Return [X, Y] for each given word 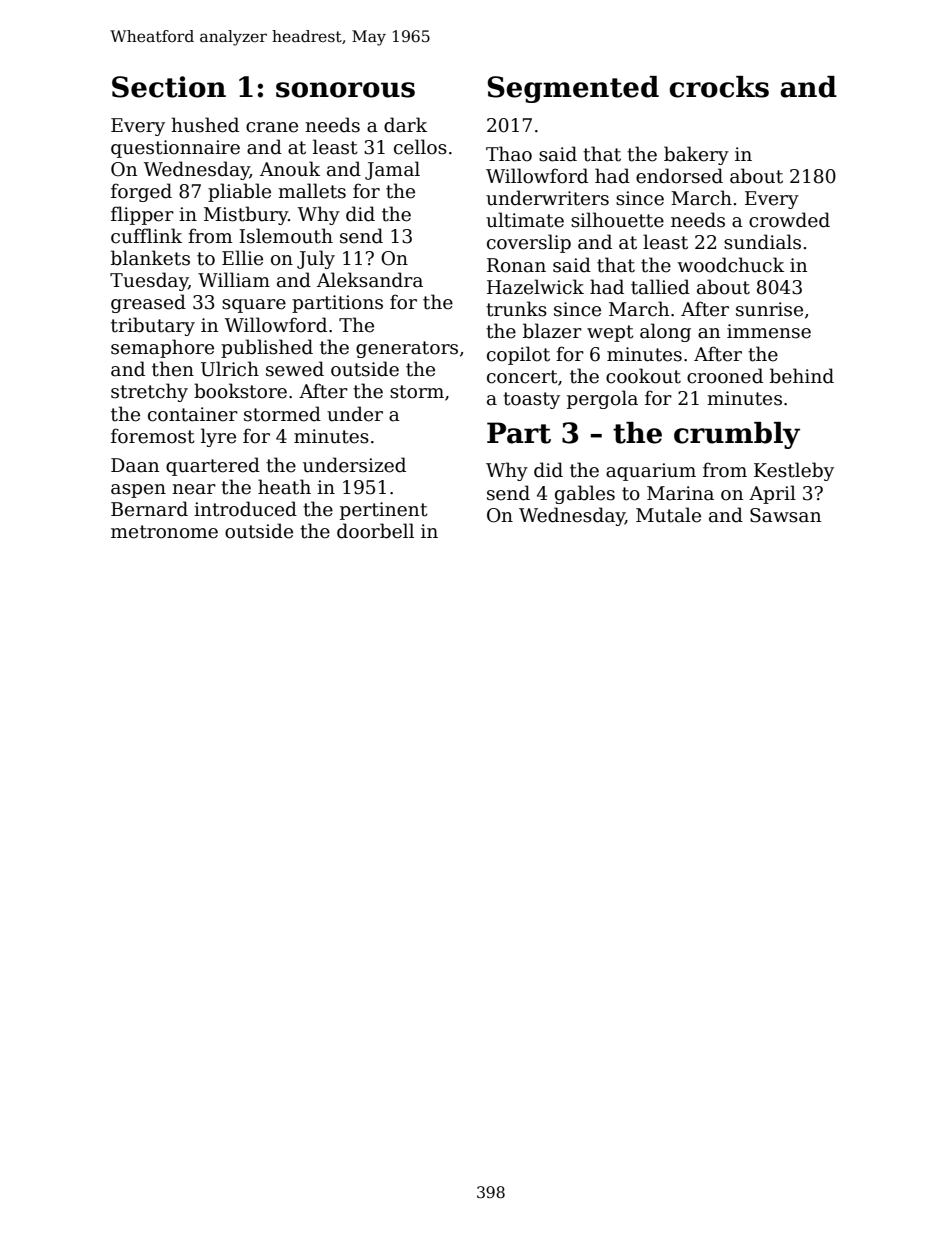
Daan [135, 465]
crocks [719, 87]
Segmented [573, 89]
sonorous [345, 90]
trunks [516, 309]
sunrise [769, 309]
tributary [153, 326]
